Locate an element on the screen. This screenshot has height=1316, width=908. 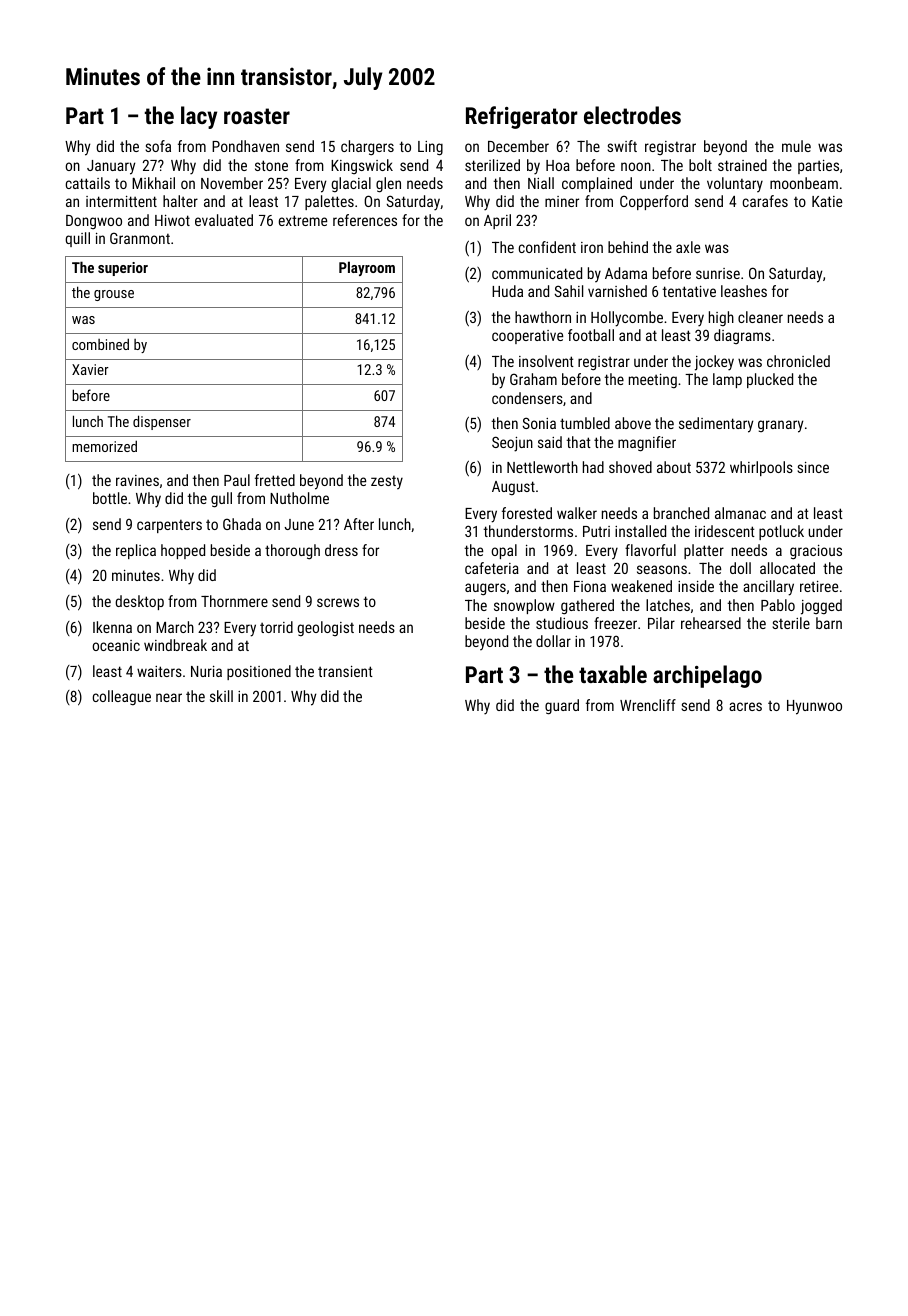
Refrigerator is located at coordinates (522, 117).
